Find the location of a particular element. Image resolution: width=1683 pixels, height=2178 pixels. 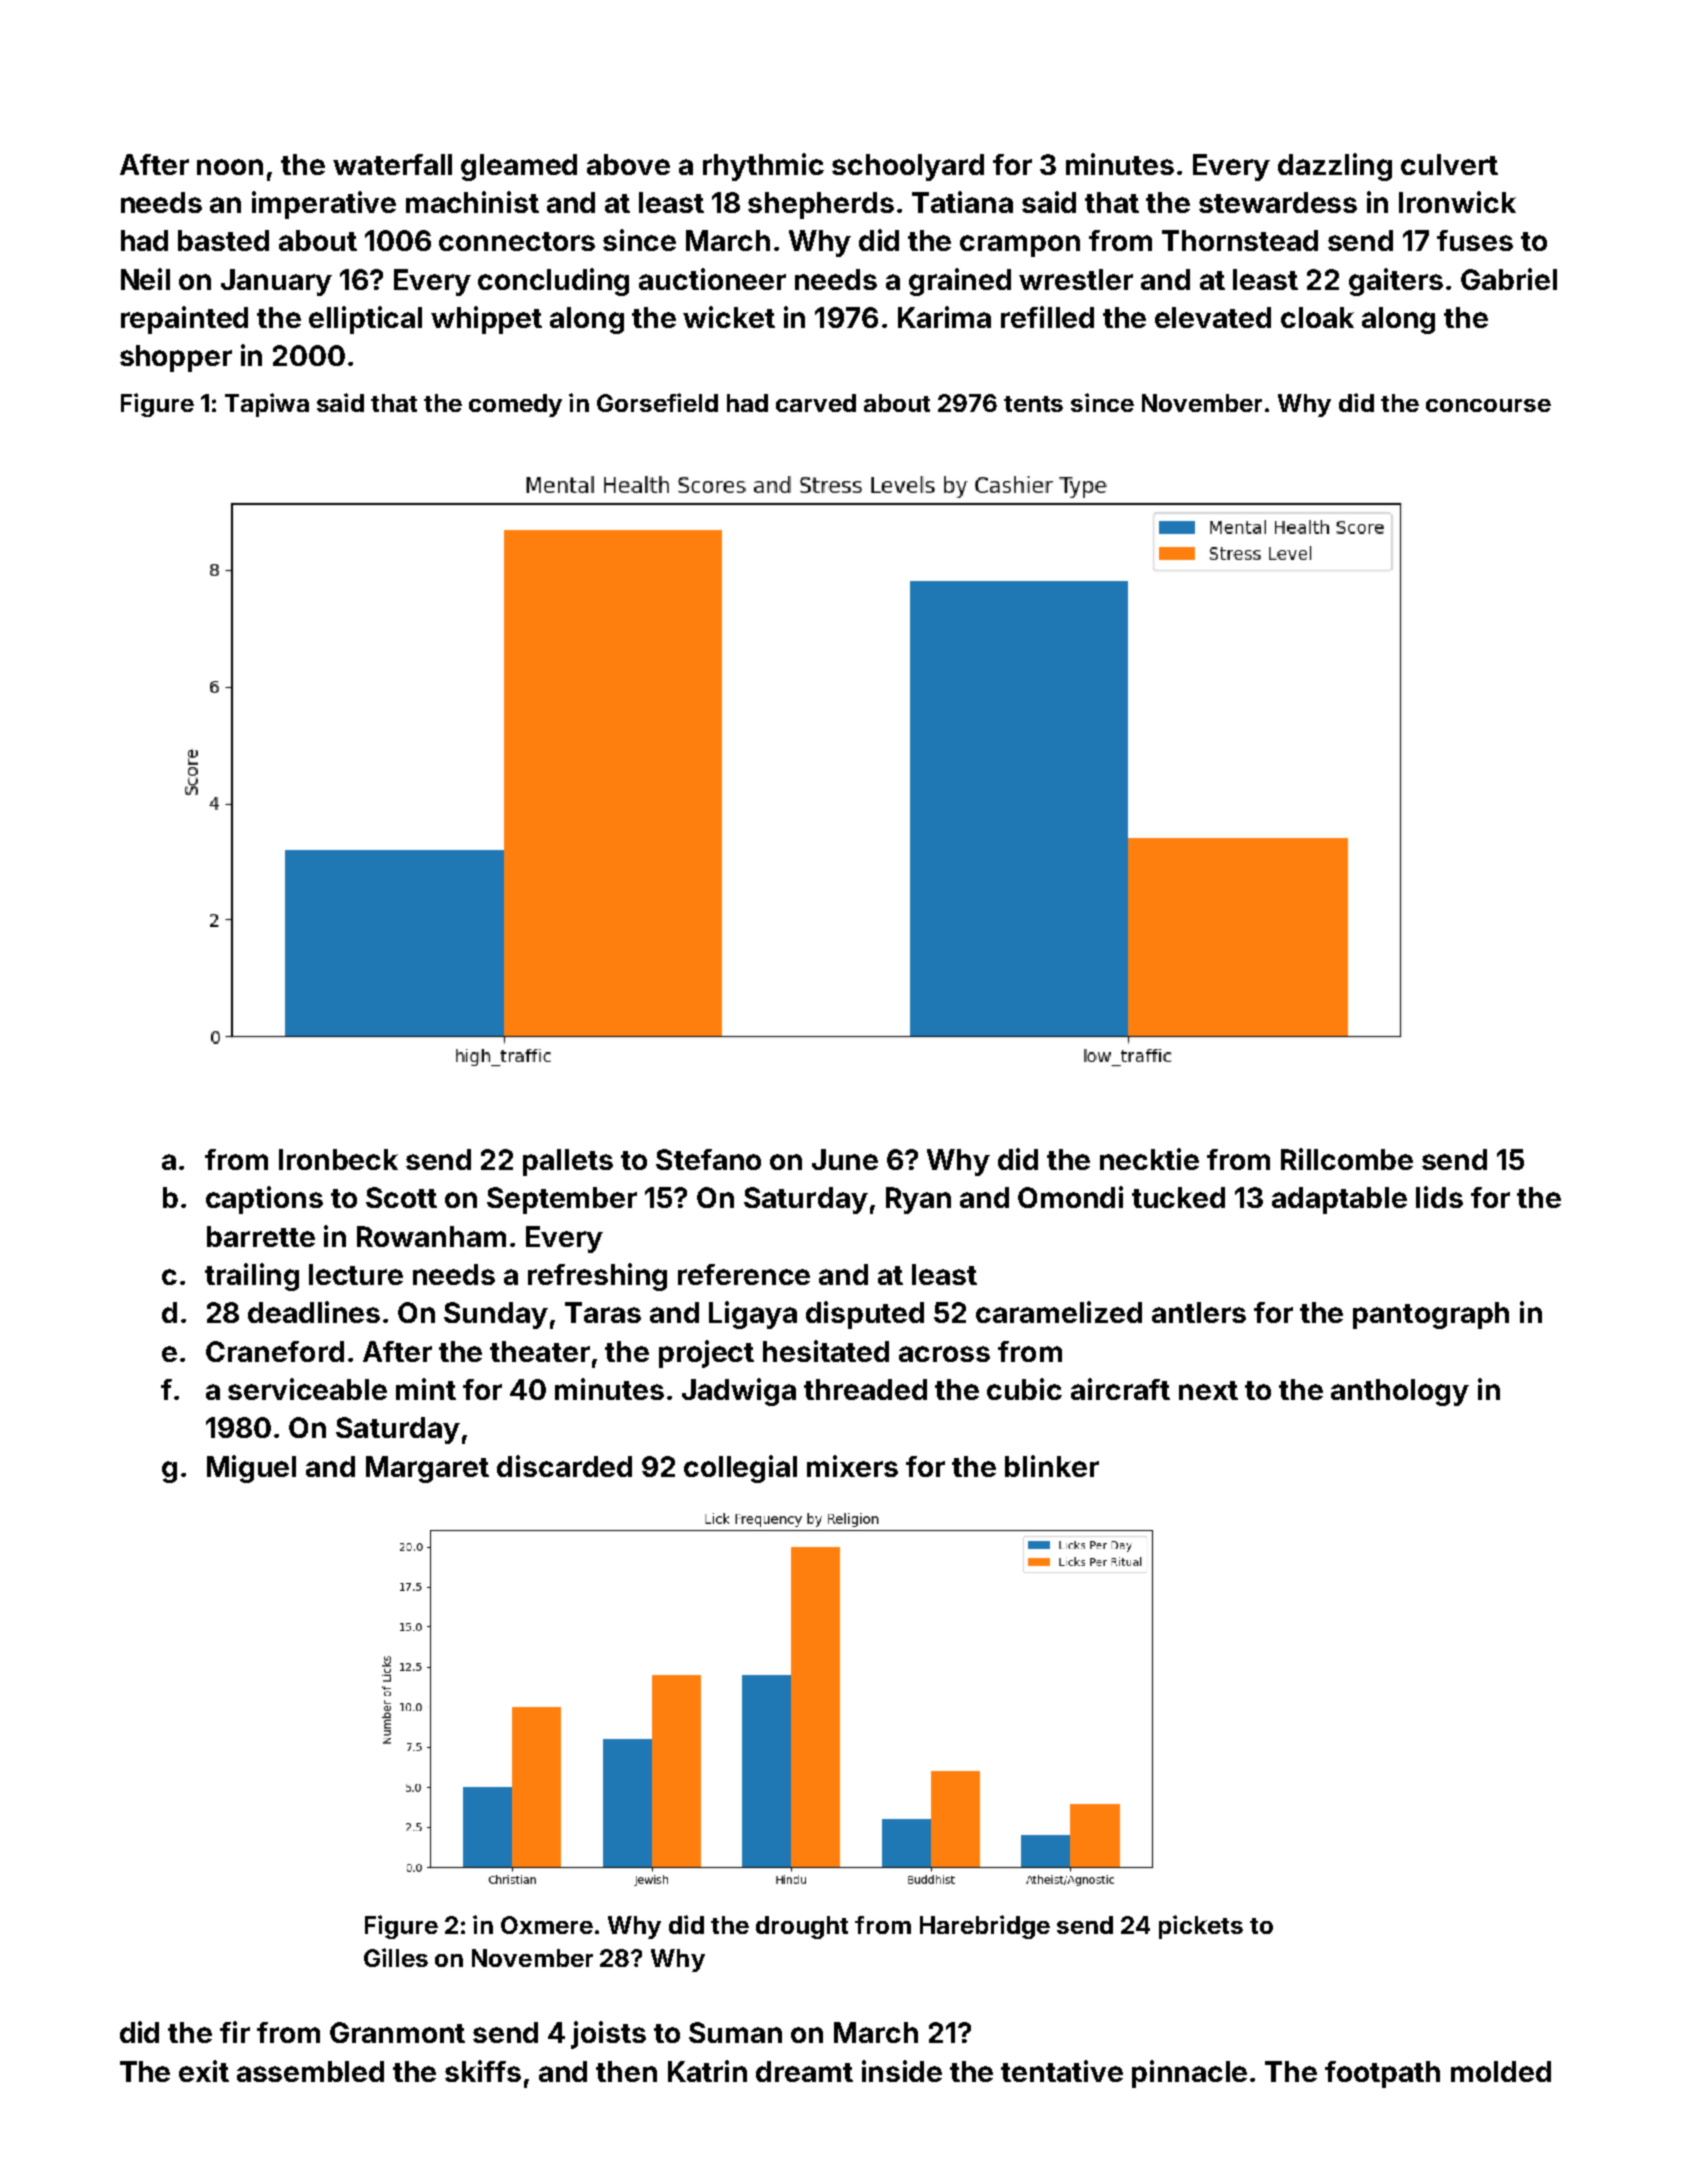

skiffs is located at coordinates (483, 2071).
